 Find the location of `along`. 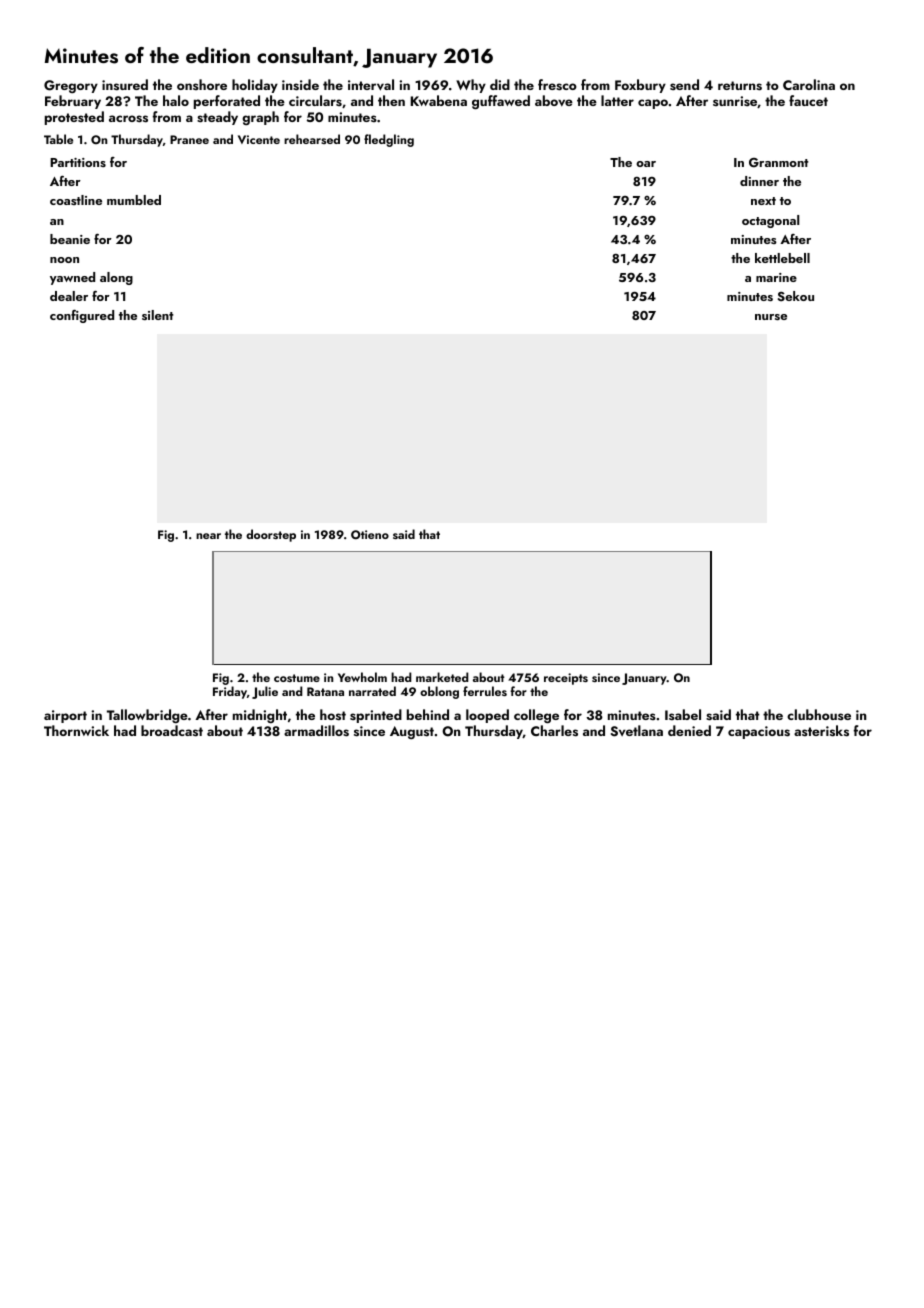

along is located at coordinates (116, 278).
